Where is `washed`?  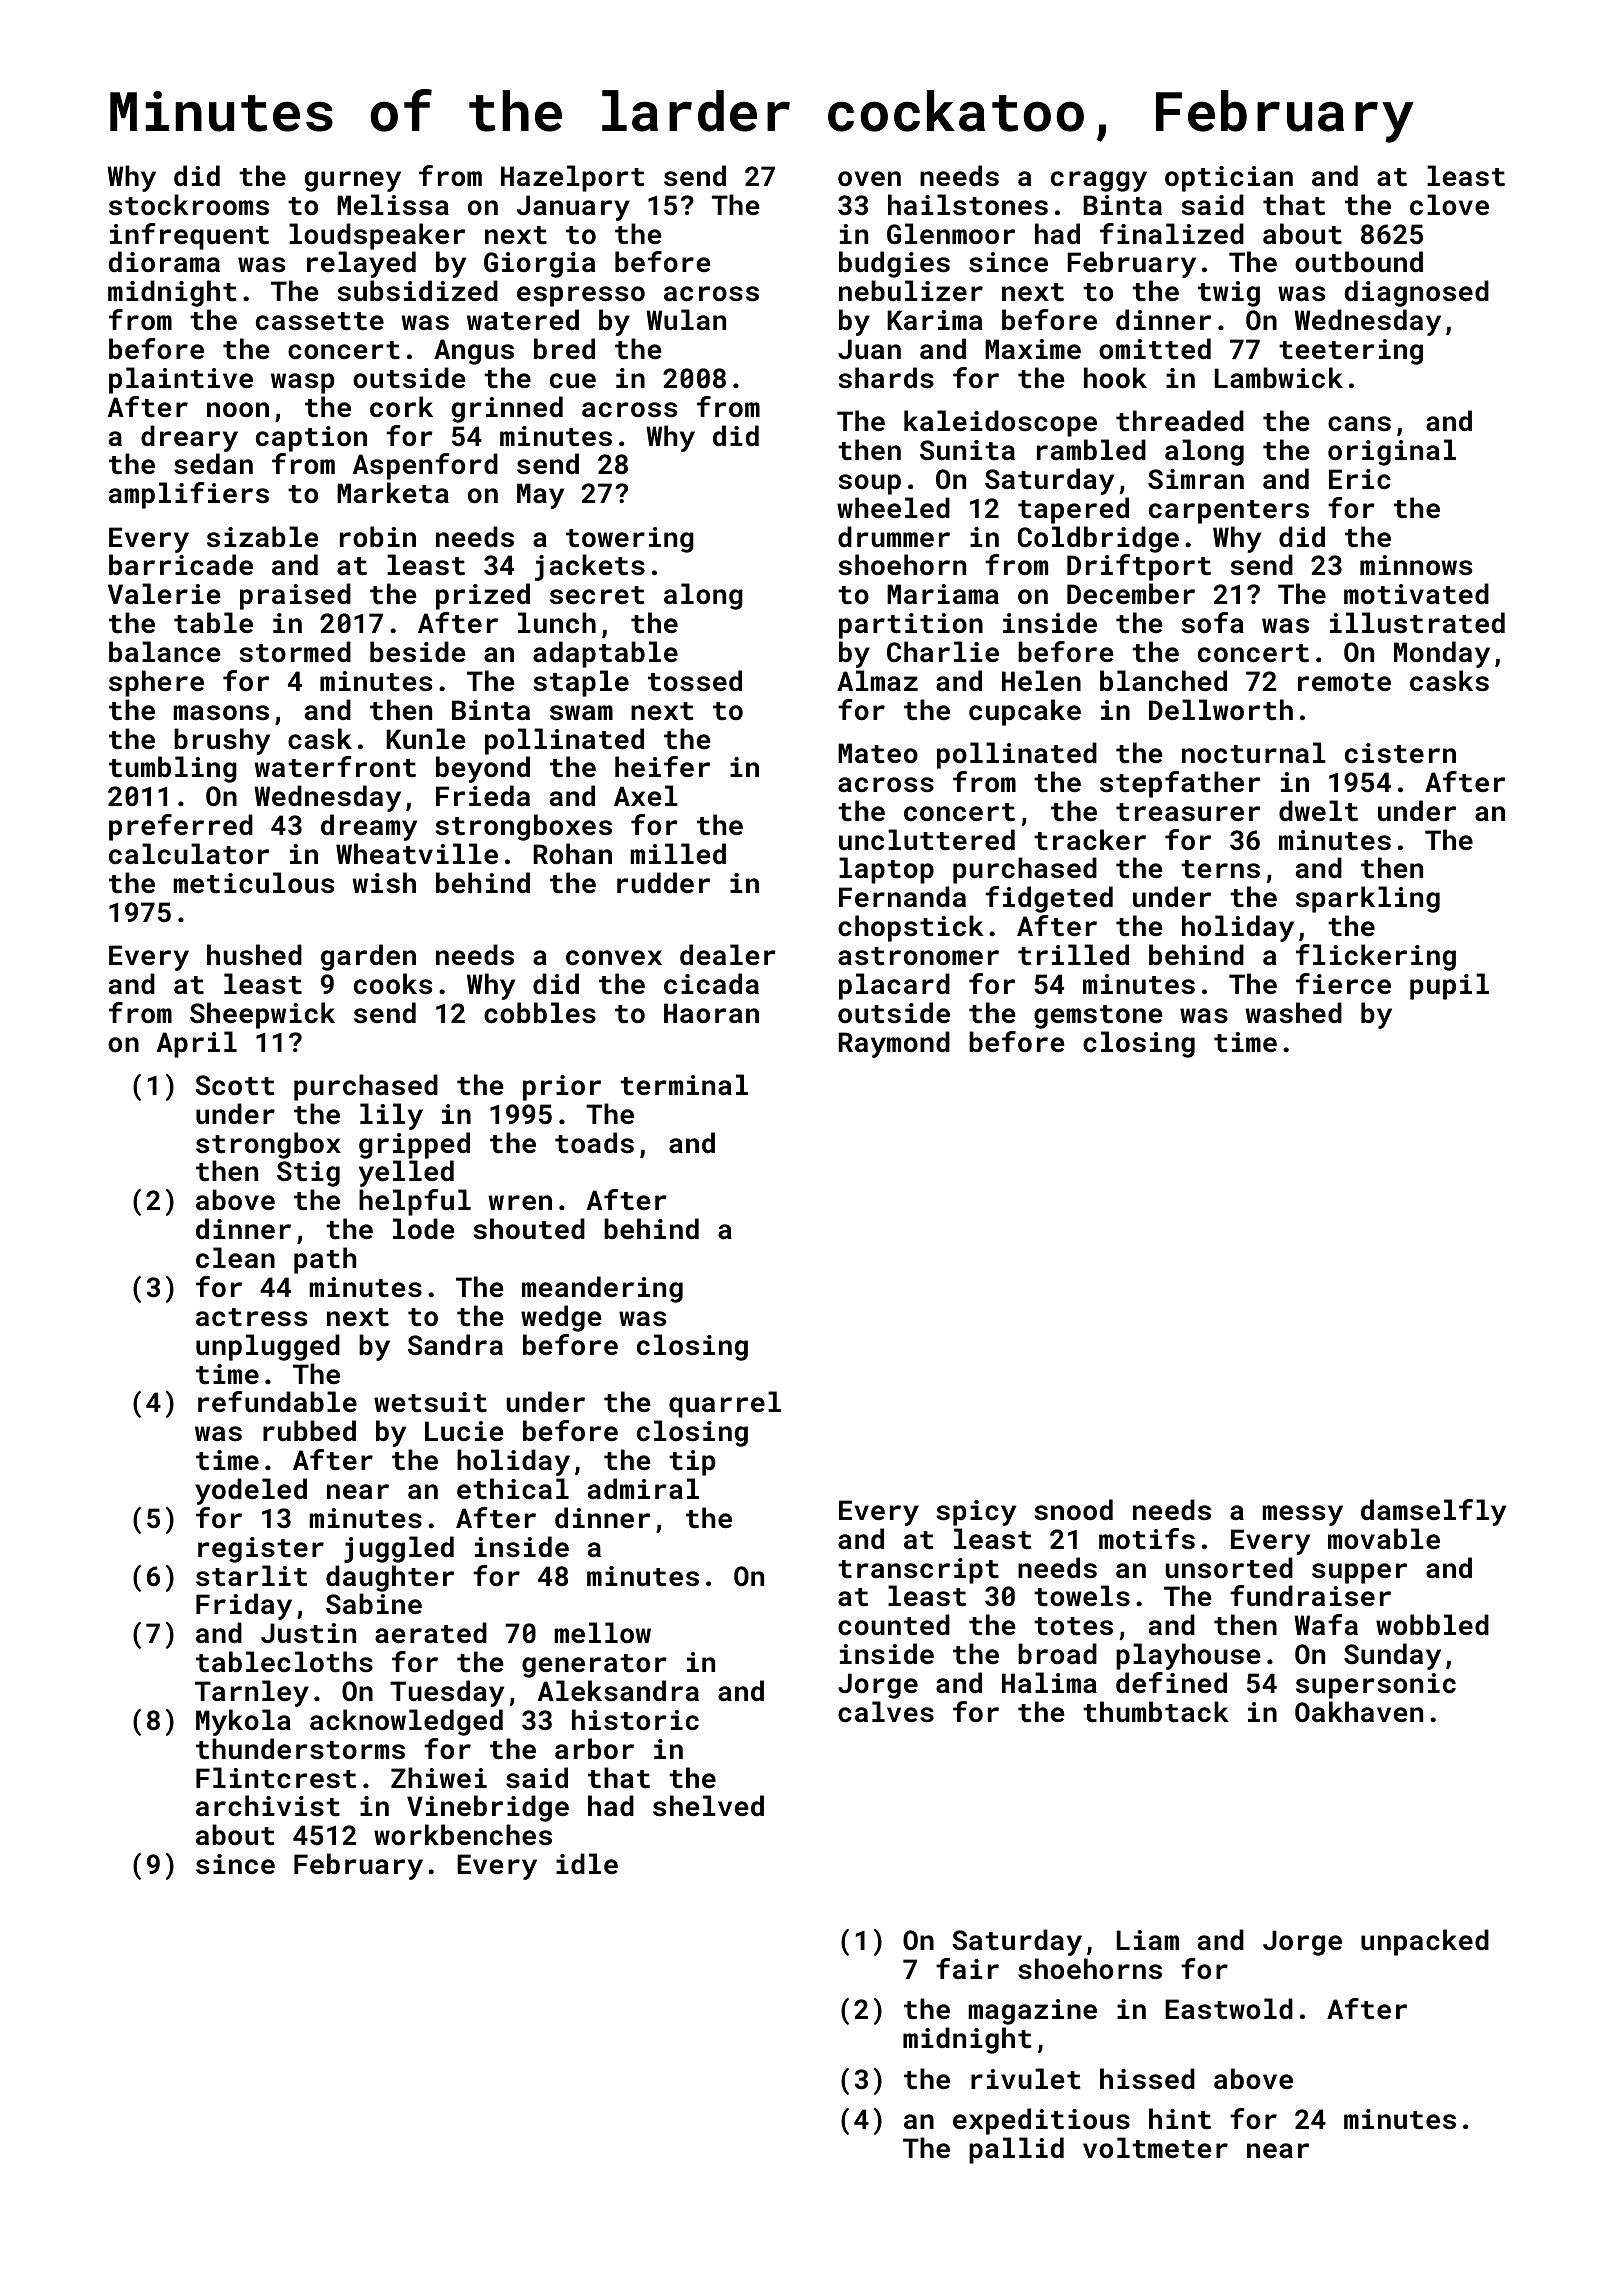
washed is located at coordinates (1294, 1013).
